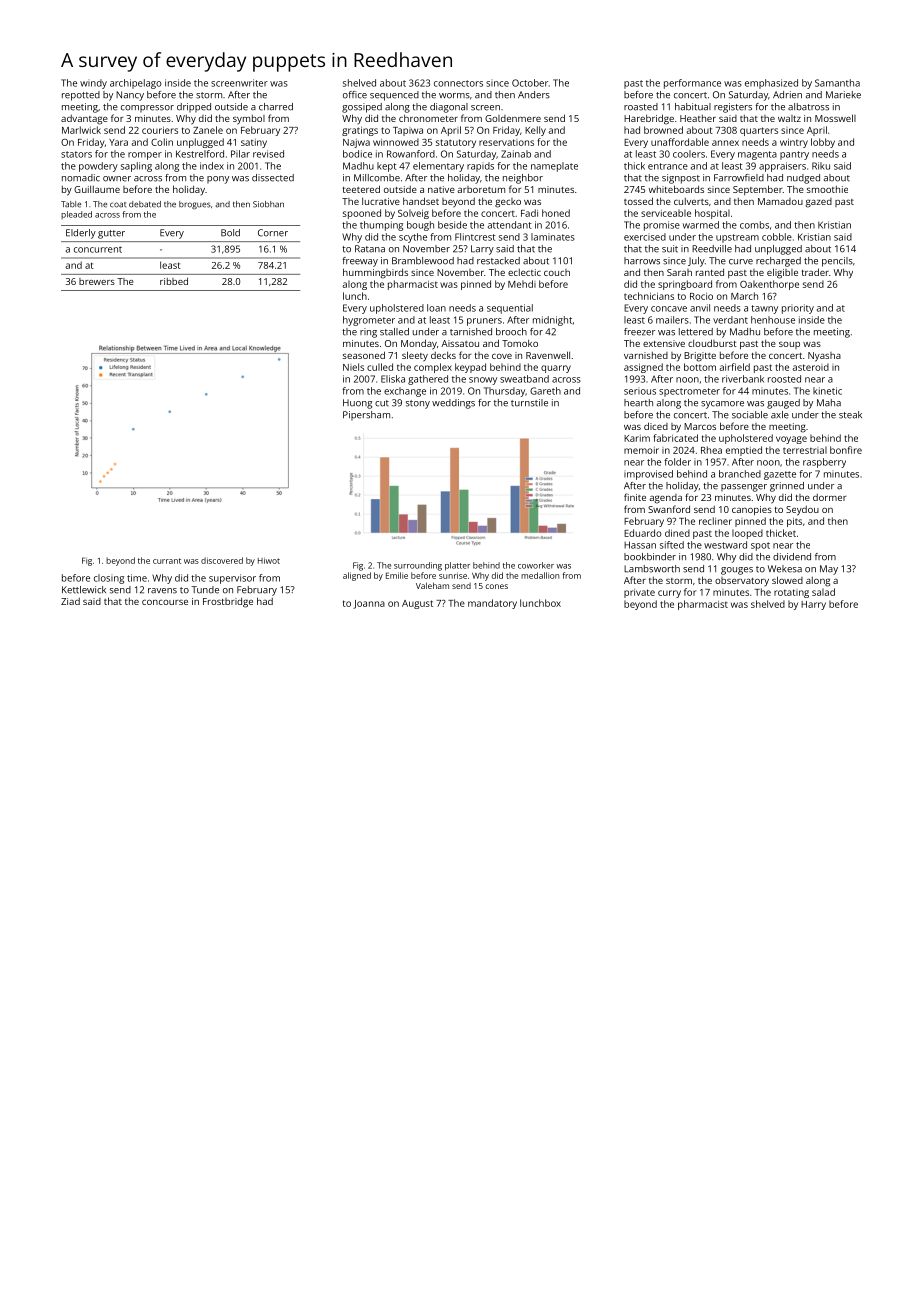 This screenshot has height=1308, width=924. What do you see at coordinates (70, 601) in the screenshot?
I see `Ziad` at bounding box center [70, 601].
